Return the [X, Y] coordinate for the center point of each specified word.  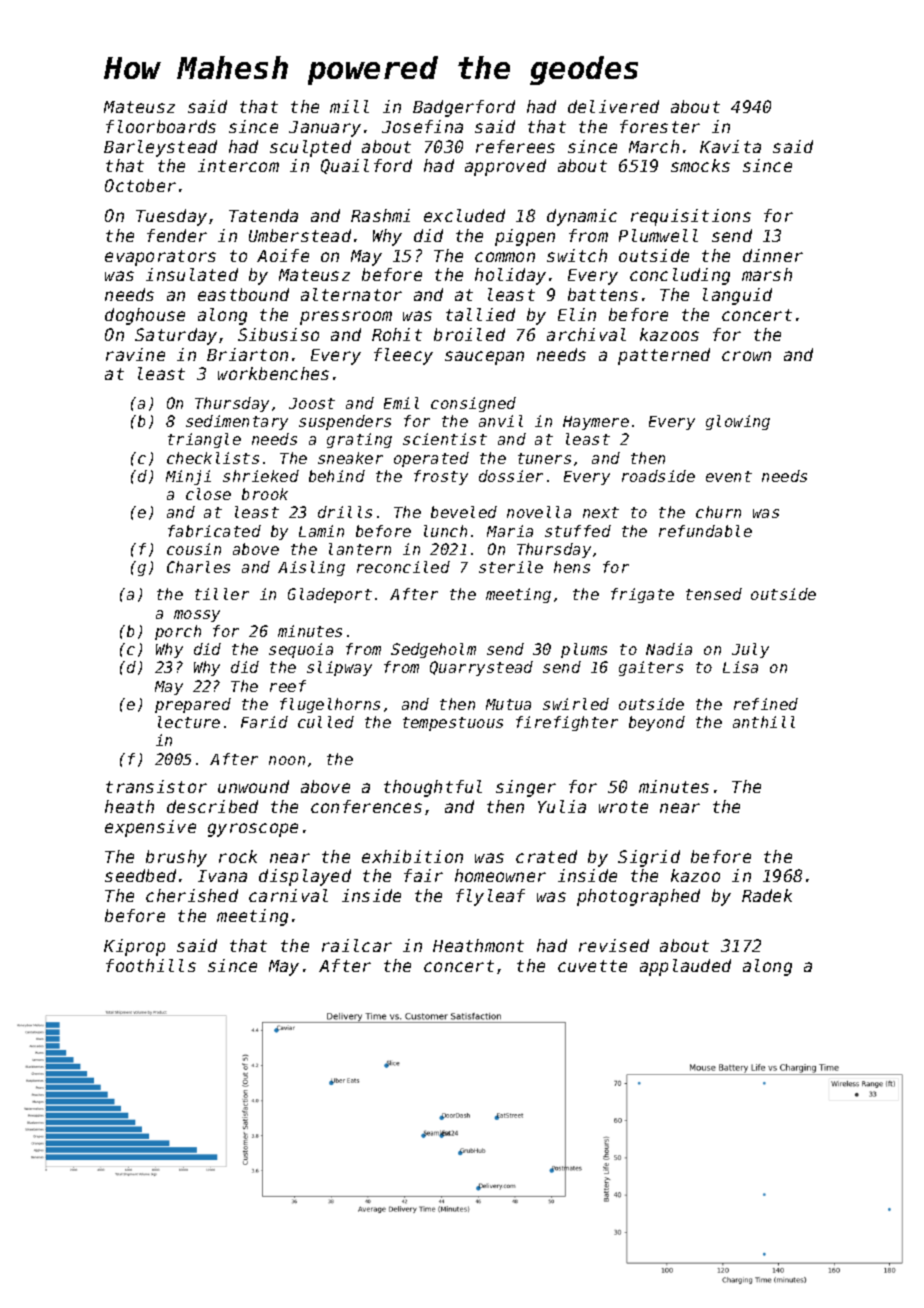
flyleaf [490, 897]
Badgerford [464, 108]
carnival [288, 895]
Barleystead [160, 148]
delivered [613, 106]
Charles [198, 567]
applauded [685, 967]
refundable [705, 531]
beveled [464, 512]
